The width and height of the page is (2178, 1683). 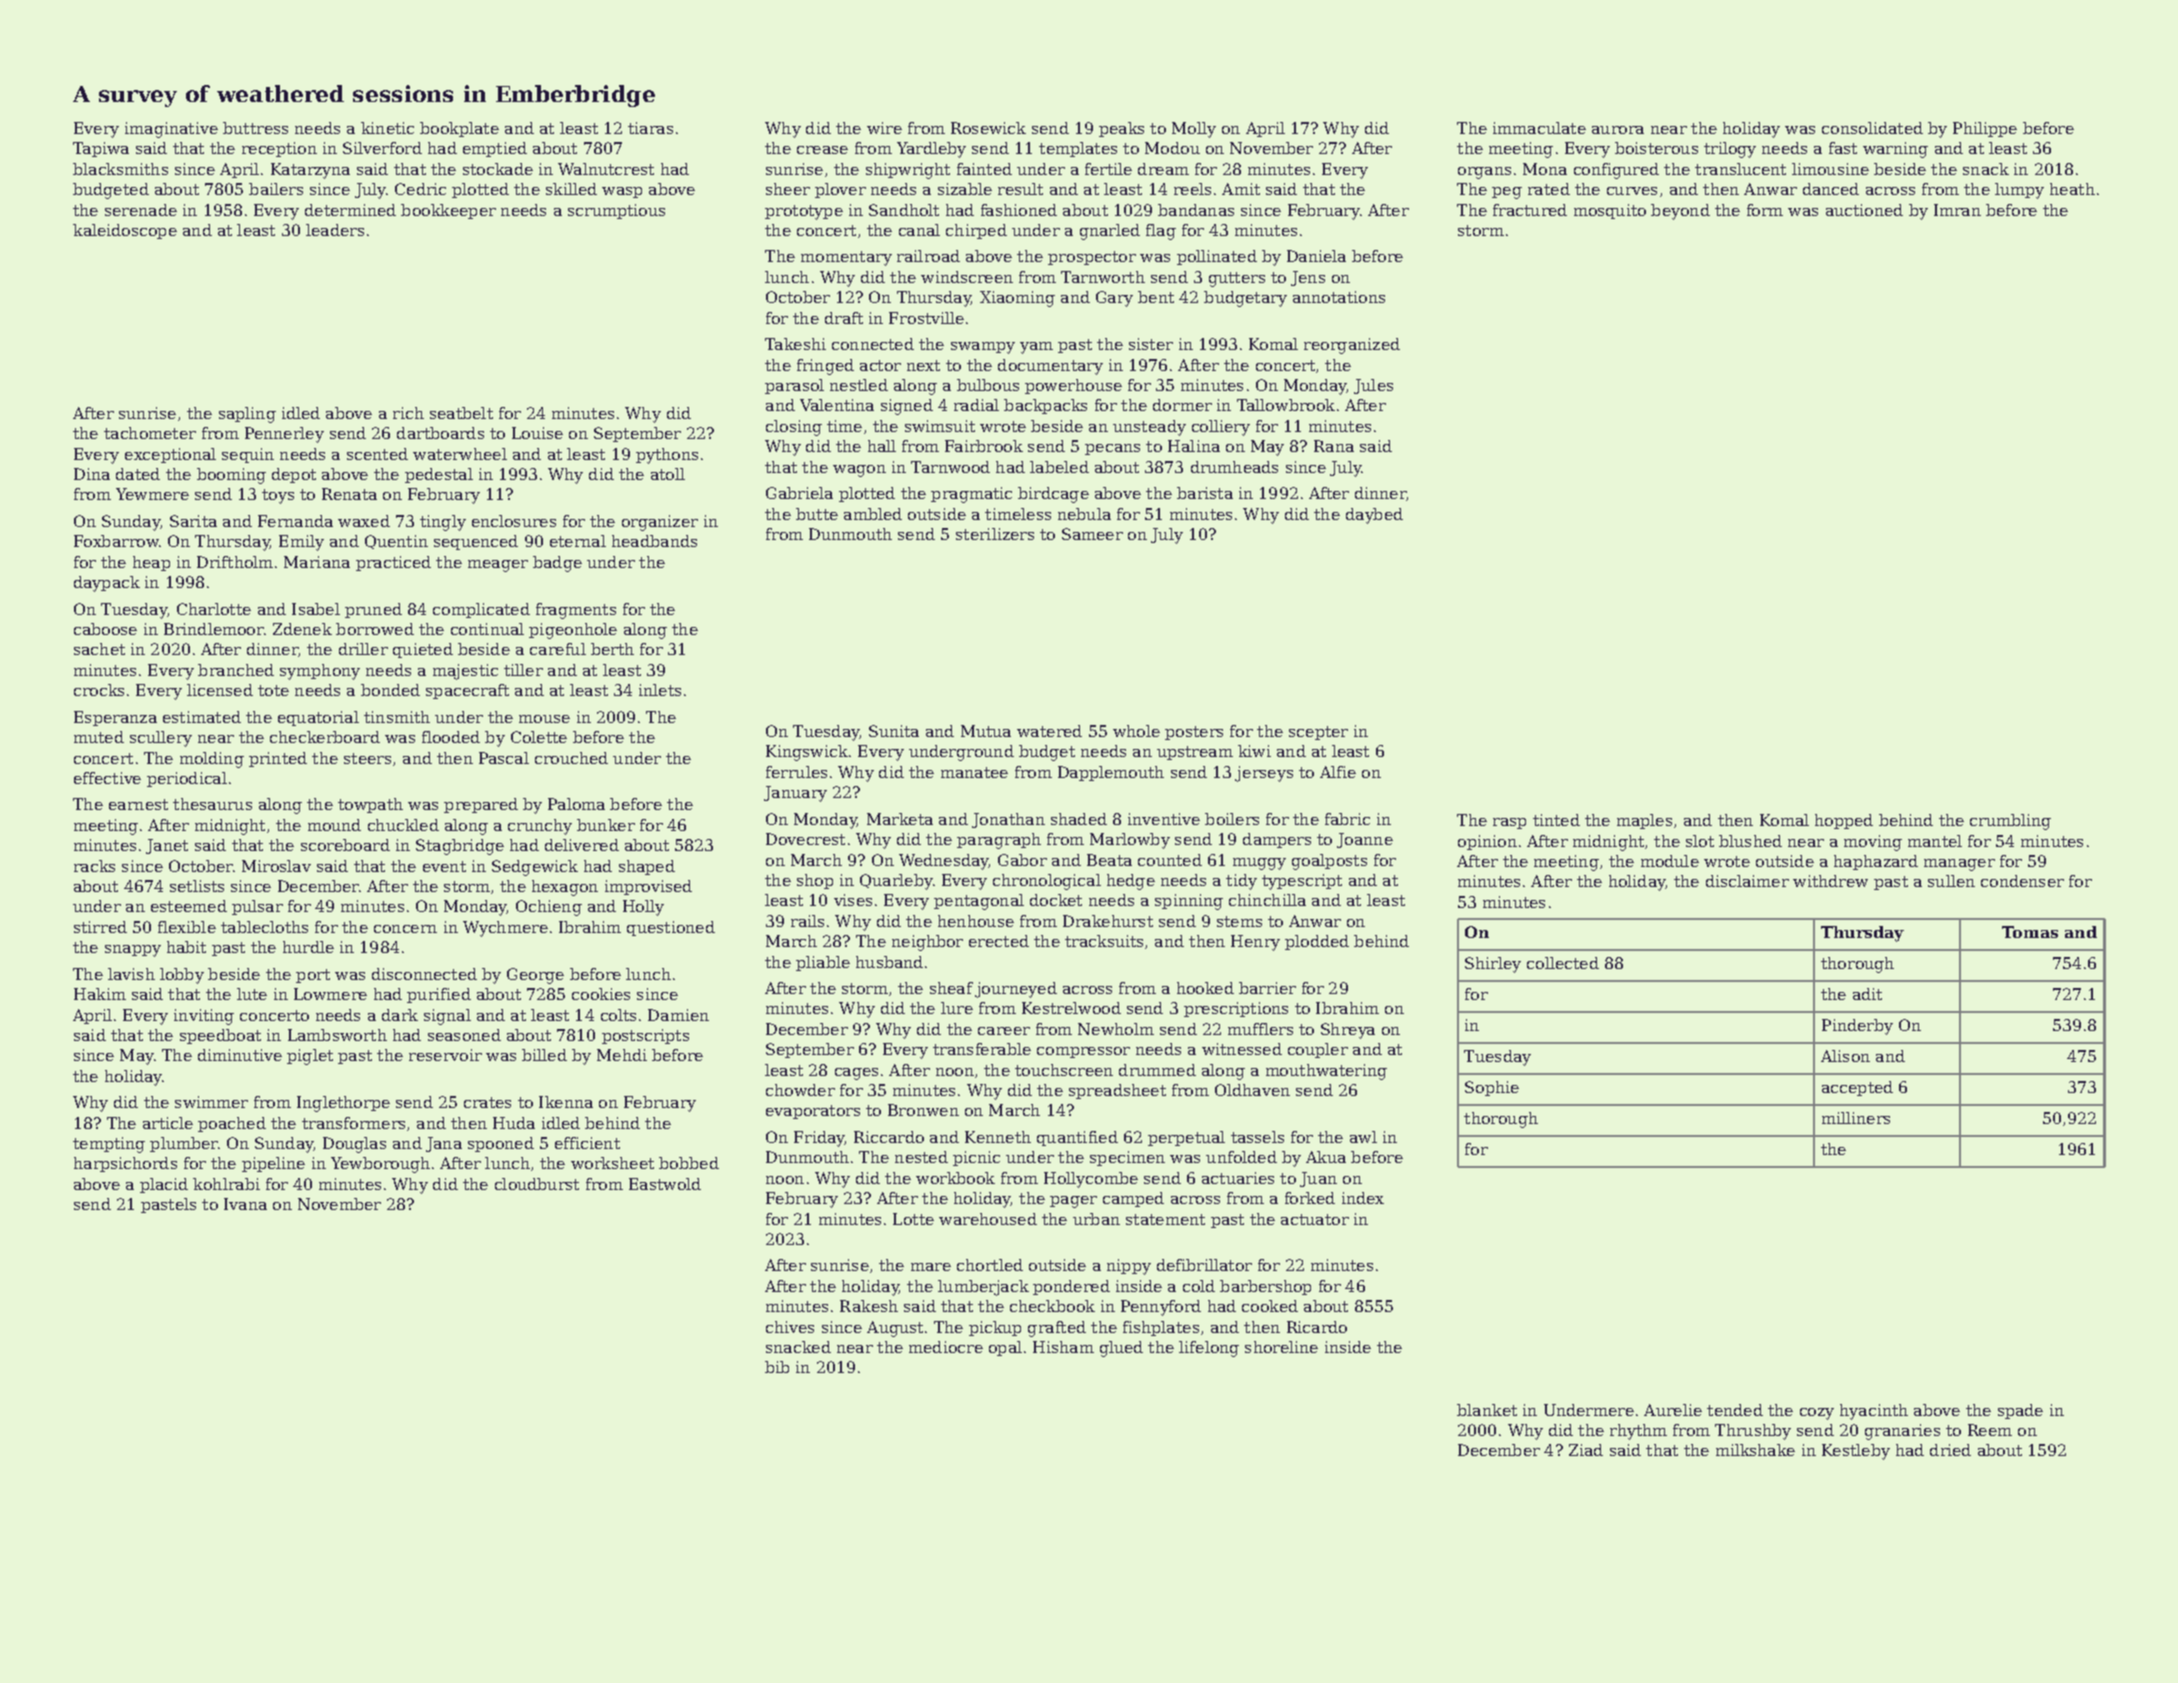 I want to click on adit, so click(x=1867, y=994).
